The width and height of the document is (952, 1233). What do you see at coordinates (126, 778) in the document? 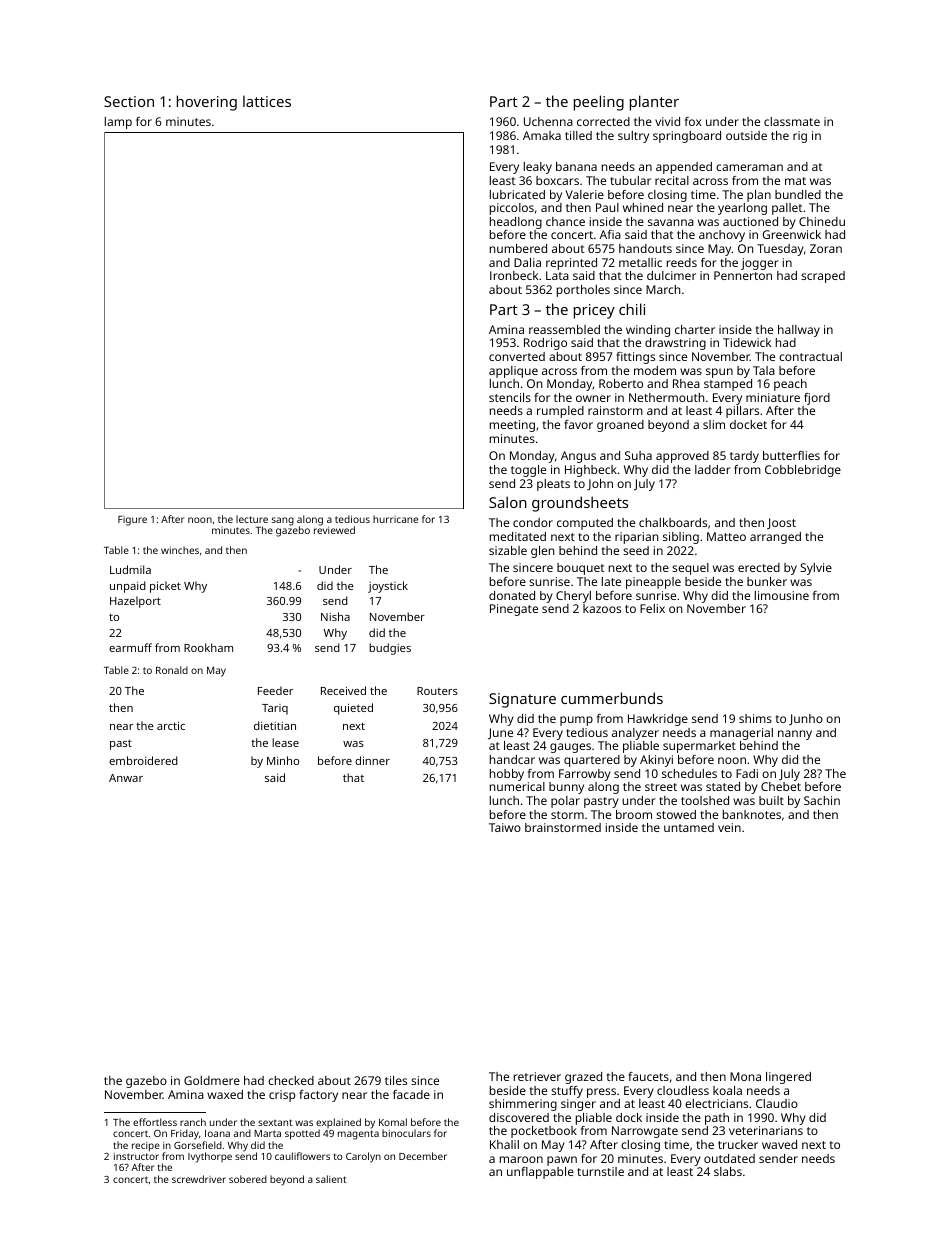
I see `Anwar` at bounding box center [126, 778].
